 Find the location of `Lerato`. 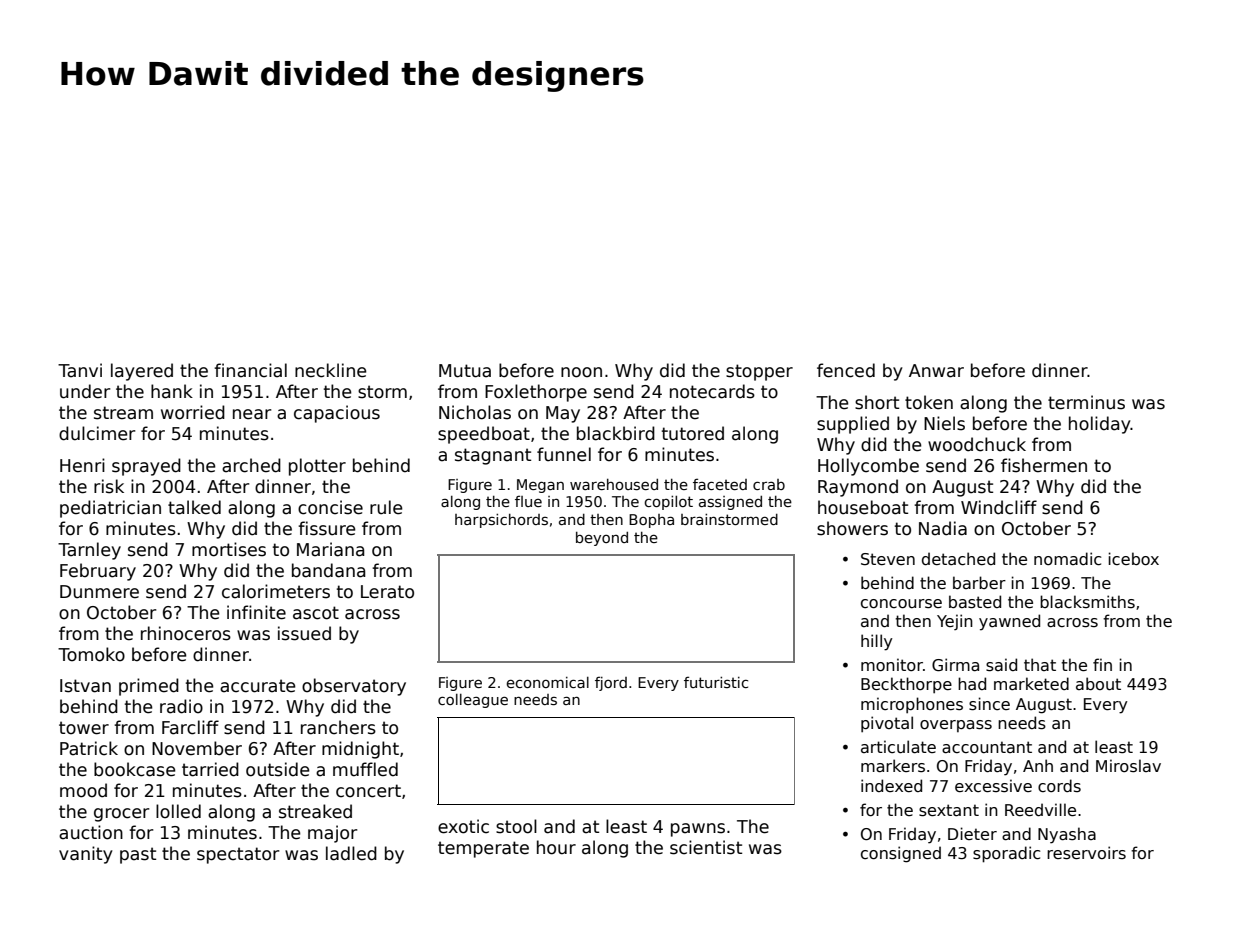

Lerato is located at coordinates (387, 592).
